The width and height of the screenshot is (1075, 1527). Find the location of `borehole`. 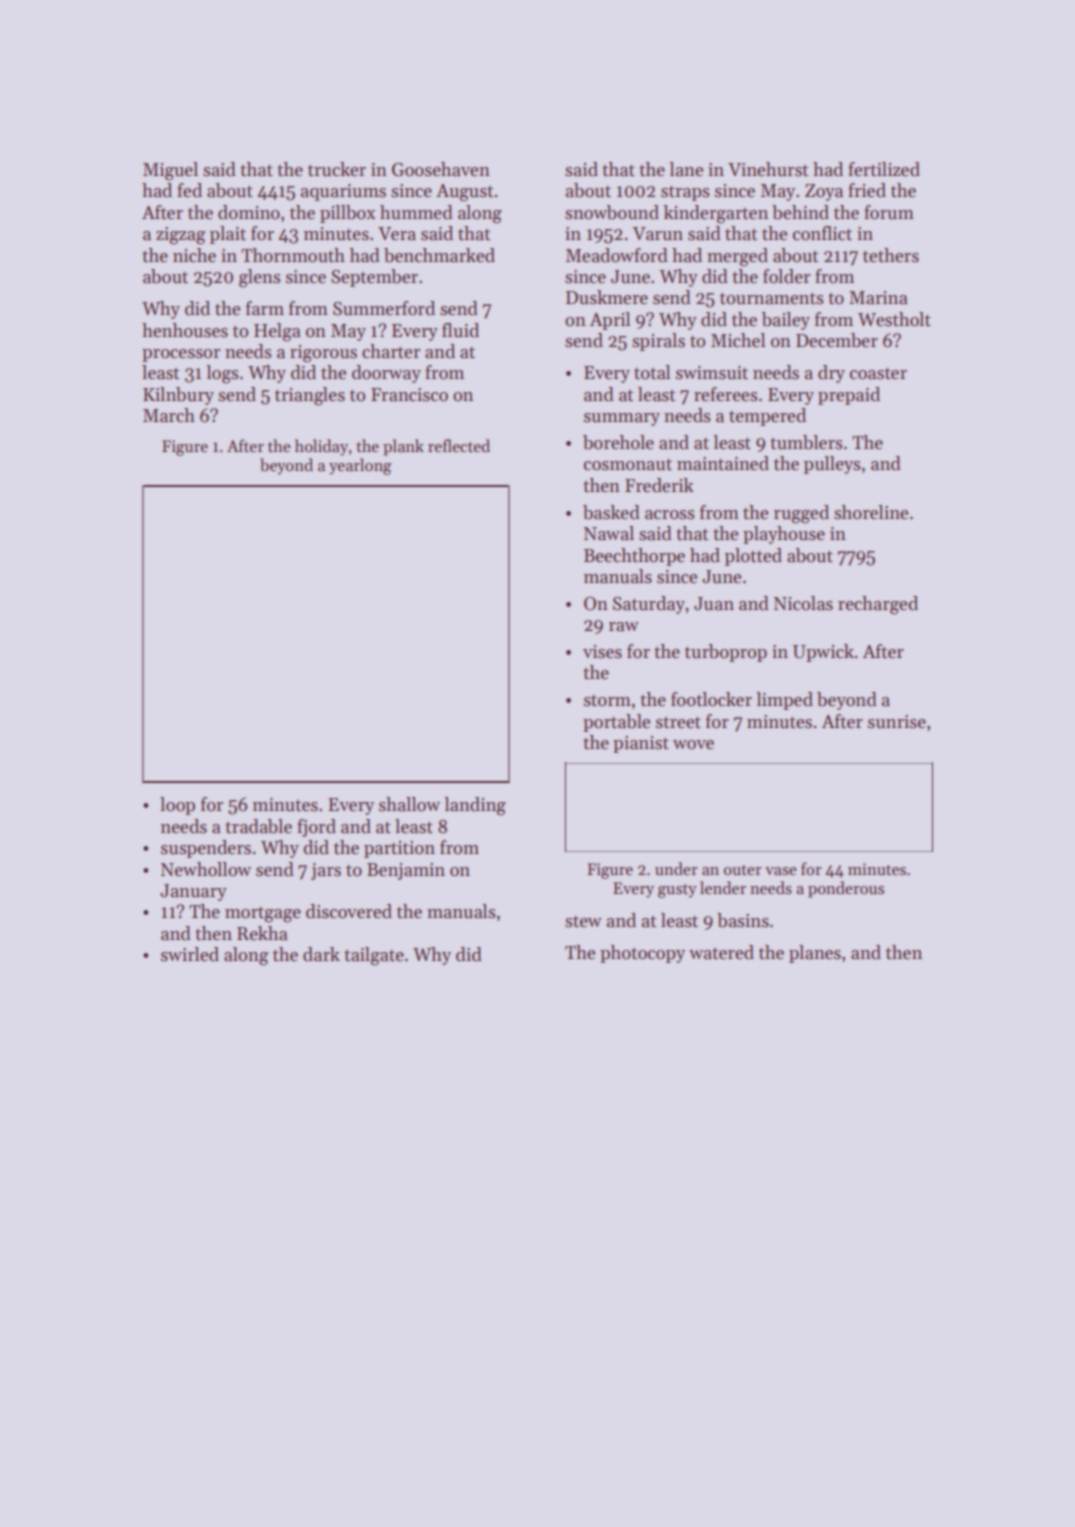

borehole is located at coordinates (618, 442).
